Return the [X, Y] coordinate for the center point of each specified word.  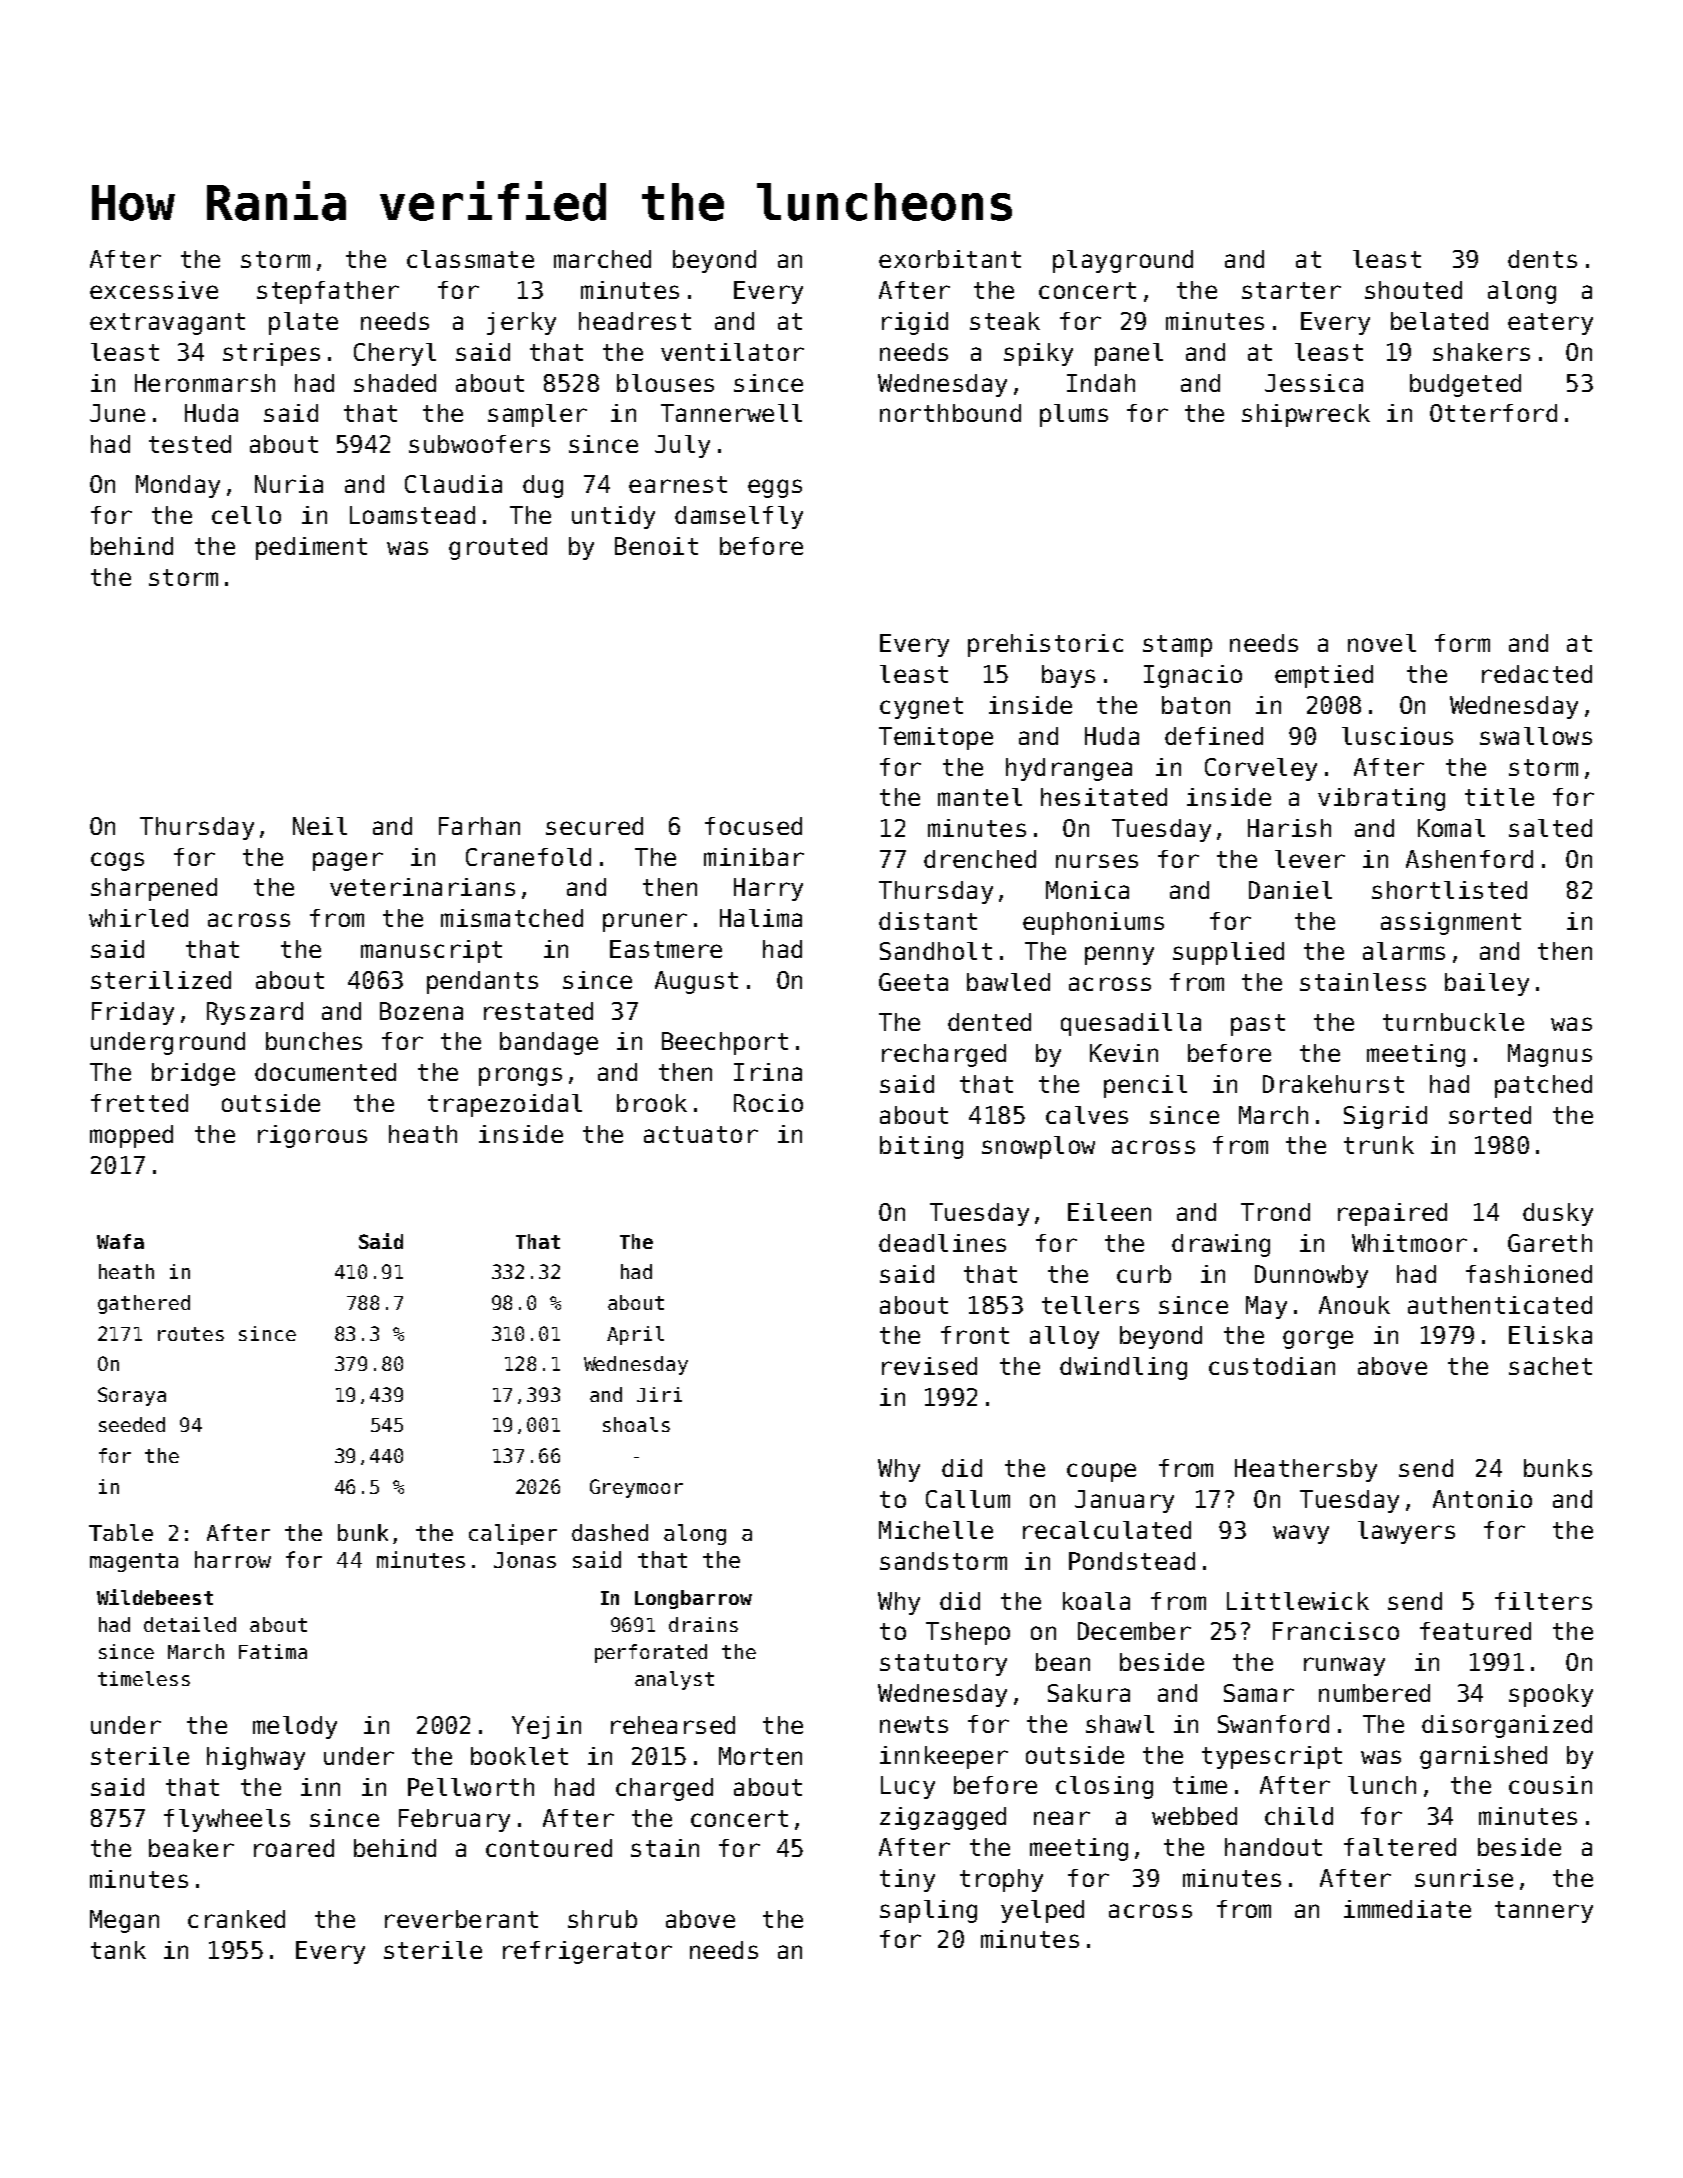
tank [118, 1950]
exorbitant [950, 259]
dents [1542, 259]
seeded [132, 1424]
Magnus [1550, 1055]
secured [594, 826]
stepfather [328, 292]
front [975, 1335]
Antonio [1482, 1499]
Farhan [479, 826]
